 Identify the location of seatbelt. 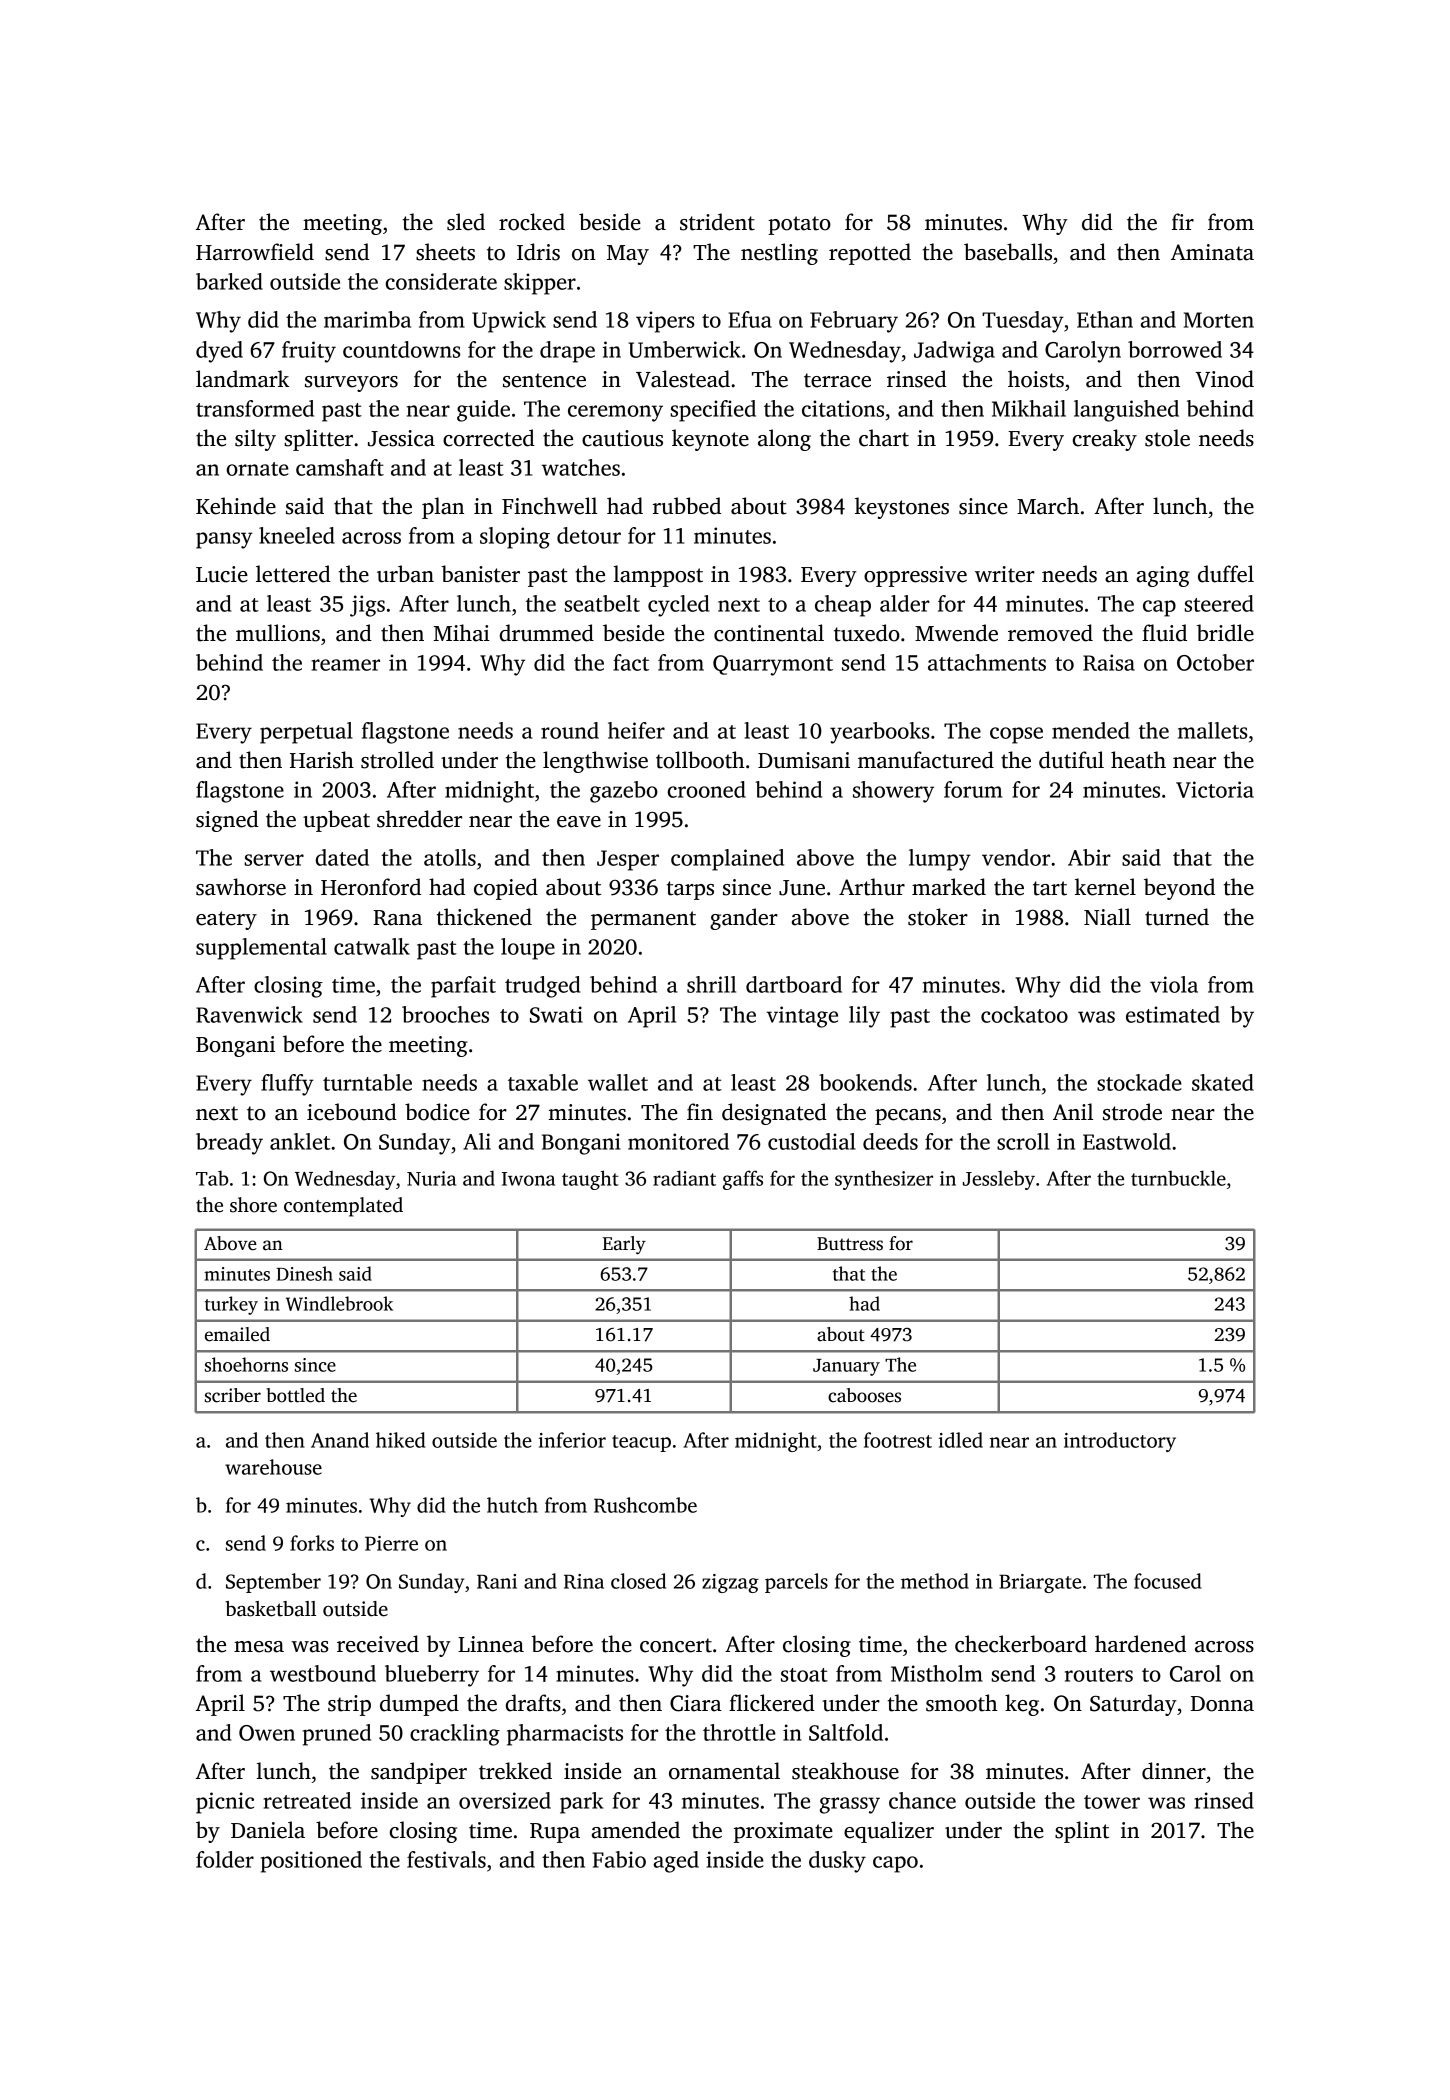
(602, 603).
